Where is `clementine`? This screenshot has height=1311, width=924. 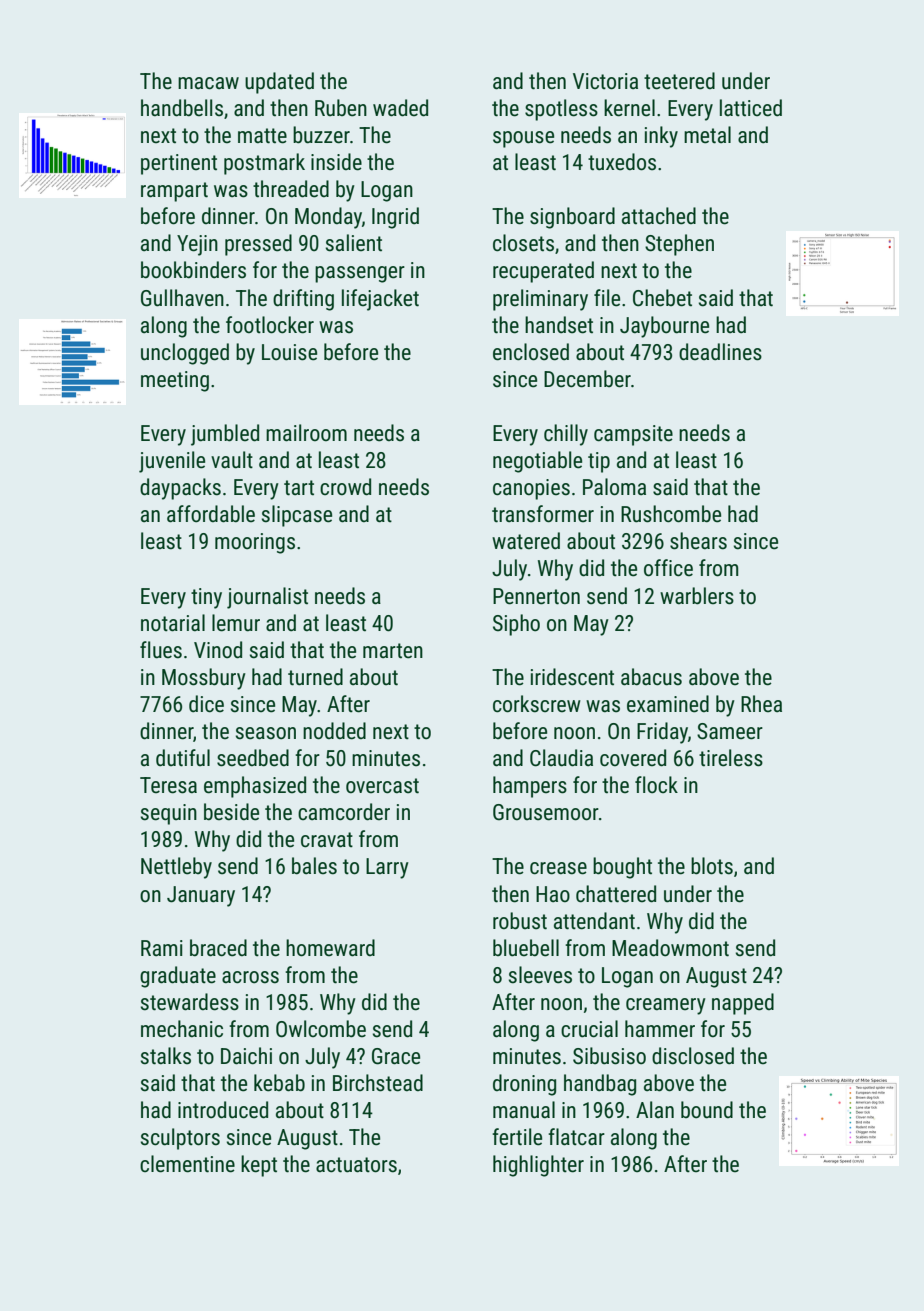 clementine is located at coordinates (187, 1164).
